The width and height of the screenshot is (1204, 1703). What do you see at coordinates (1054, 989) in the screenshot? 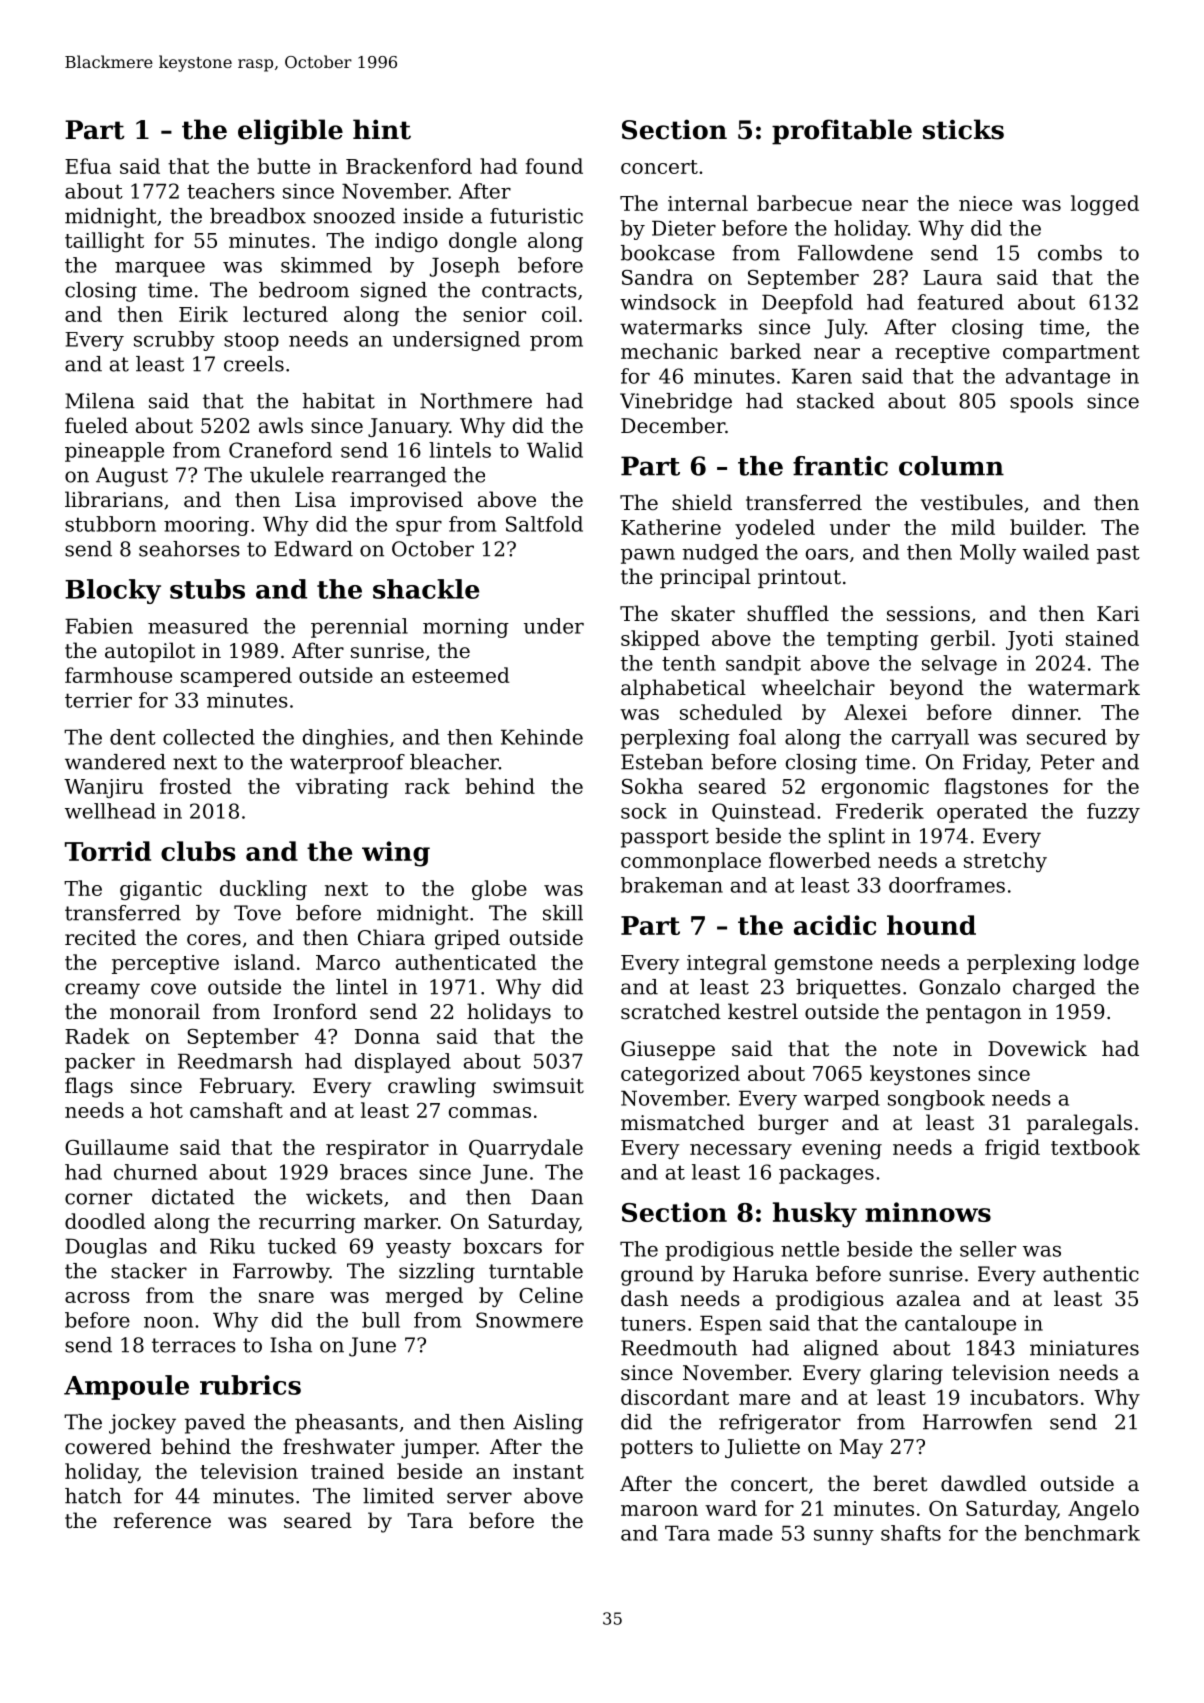
I see `charged` at bounding box center [1054, 989].
